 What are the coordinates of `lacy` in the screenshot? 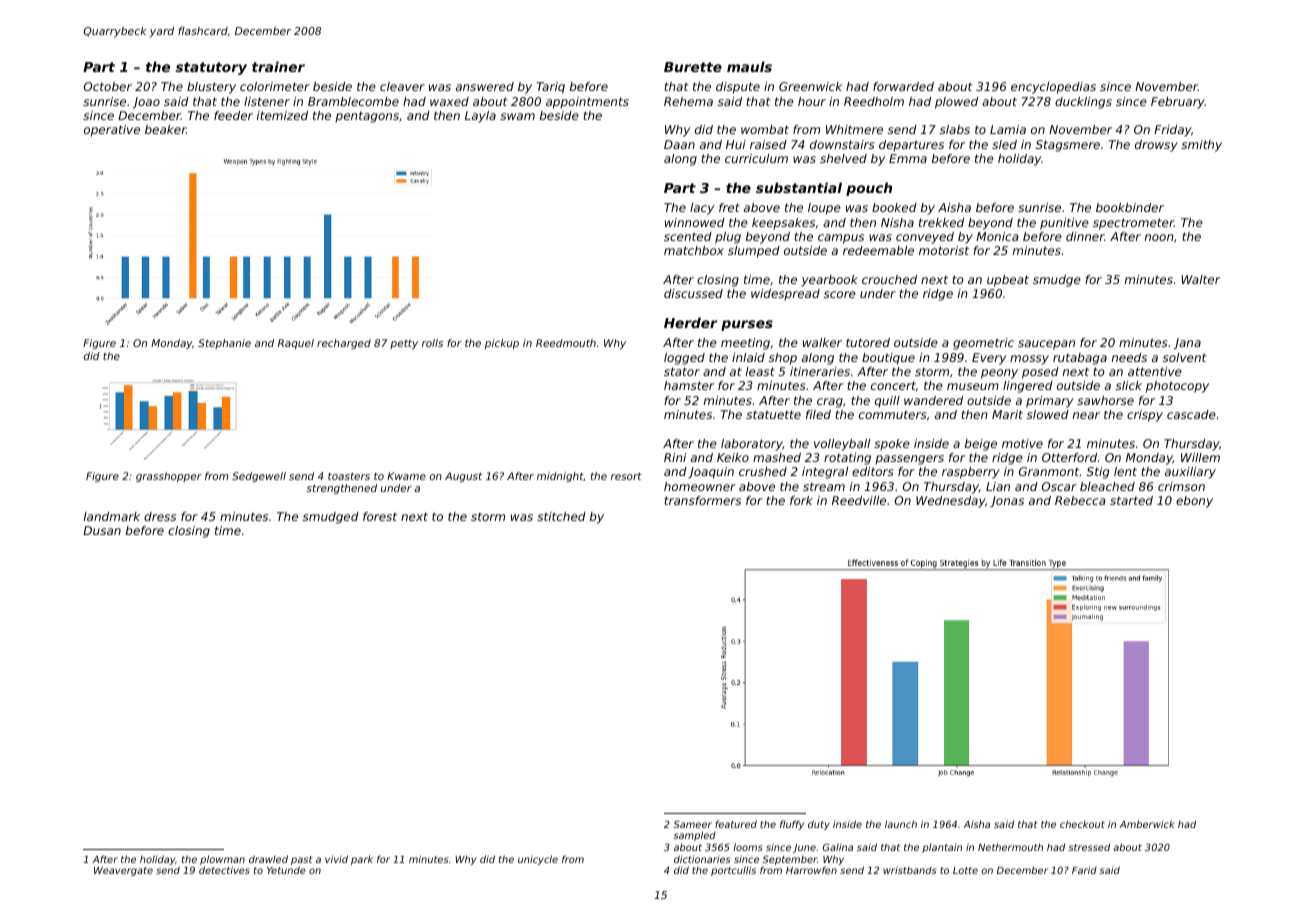 It's located at (702, 209).
